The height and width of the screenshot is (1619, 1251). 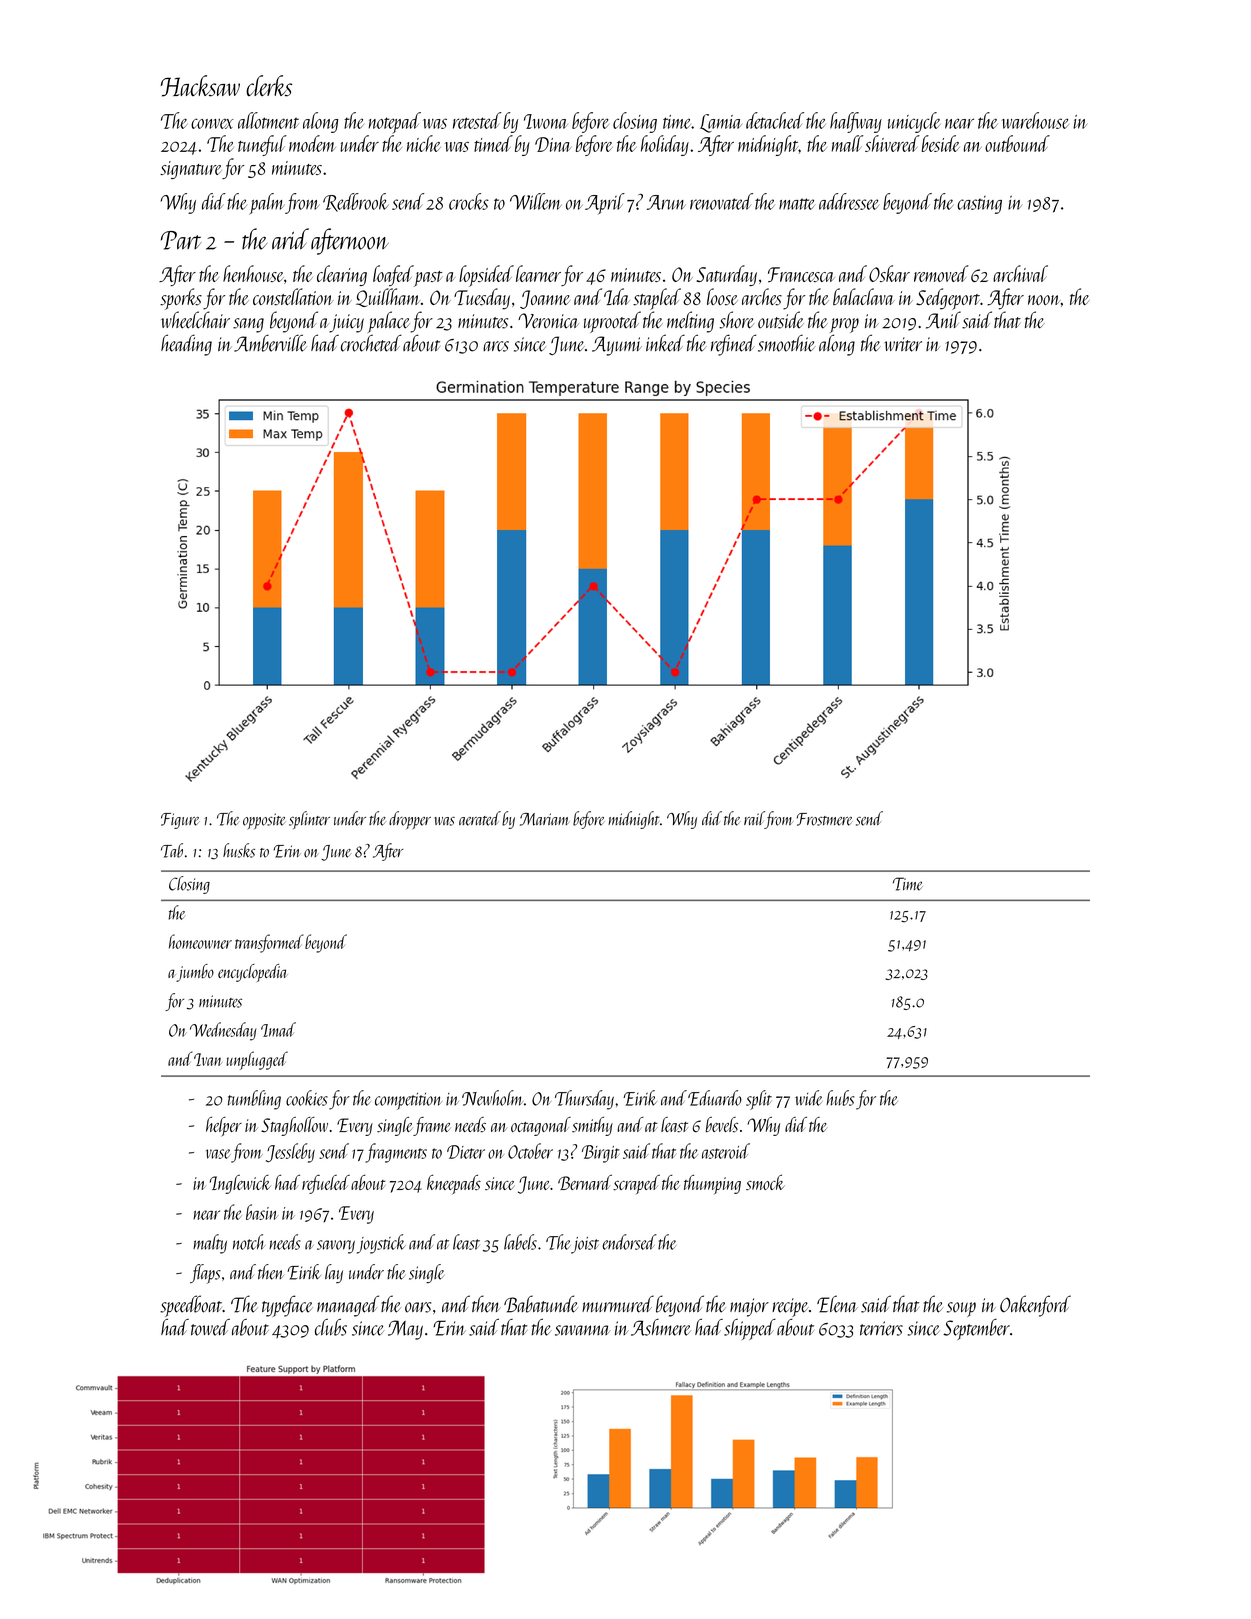 I want to click on Frostmere, so click(x=825, y=819).
